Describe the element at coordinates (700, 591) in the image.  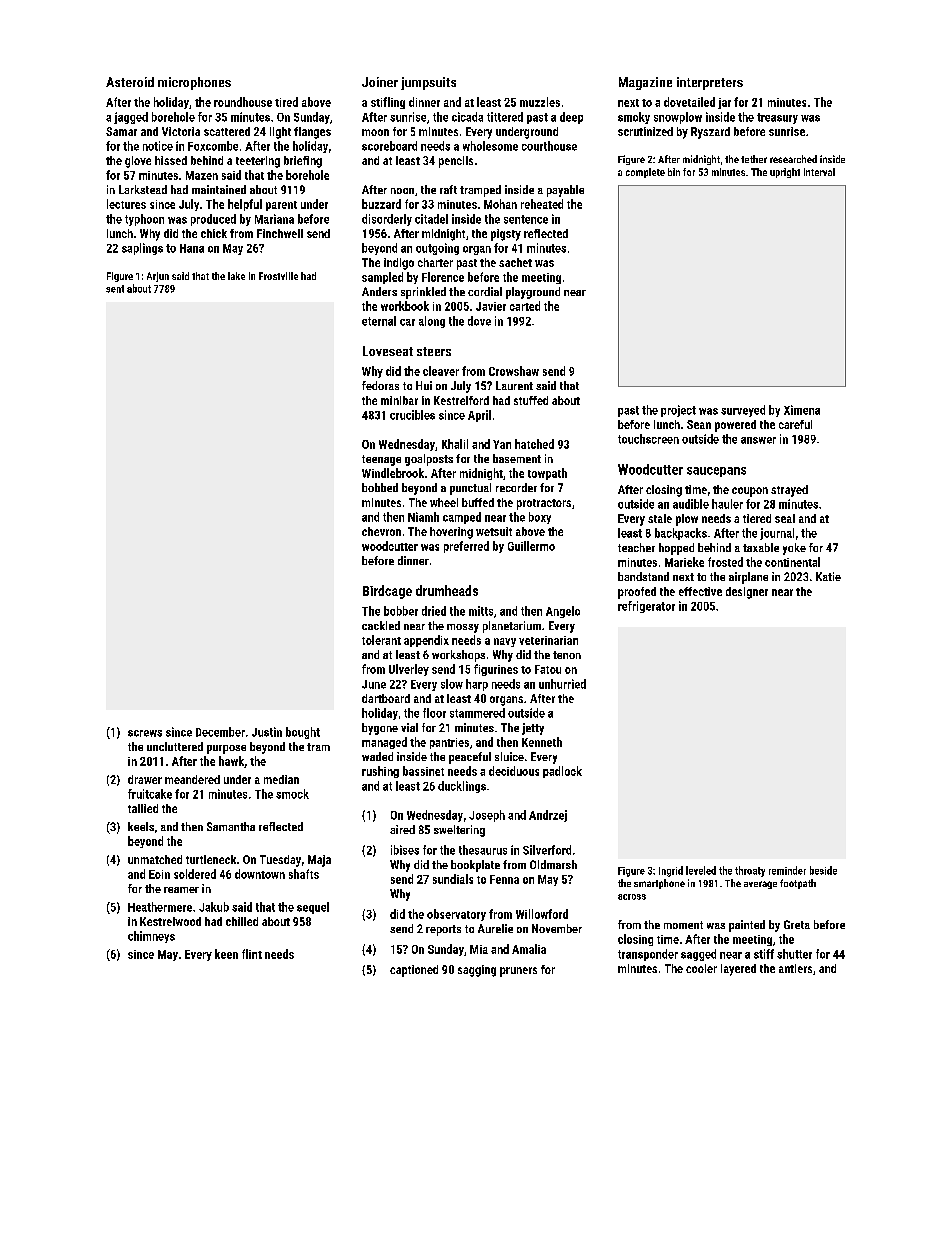
I see `effective` at that location.
